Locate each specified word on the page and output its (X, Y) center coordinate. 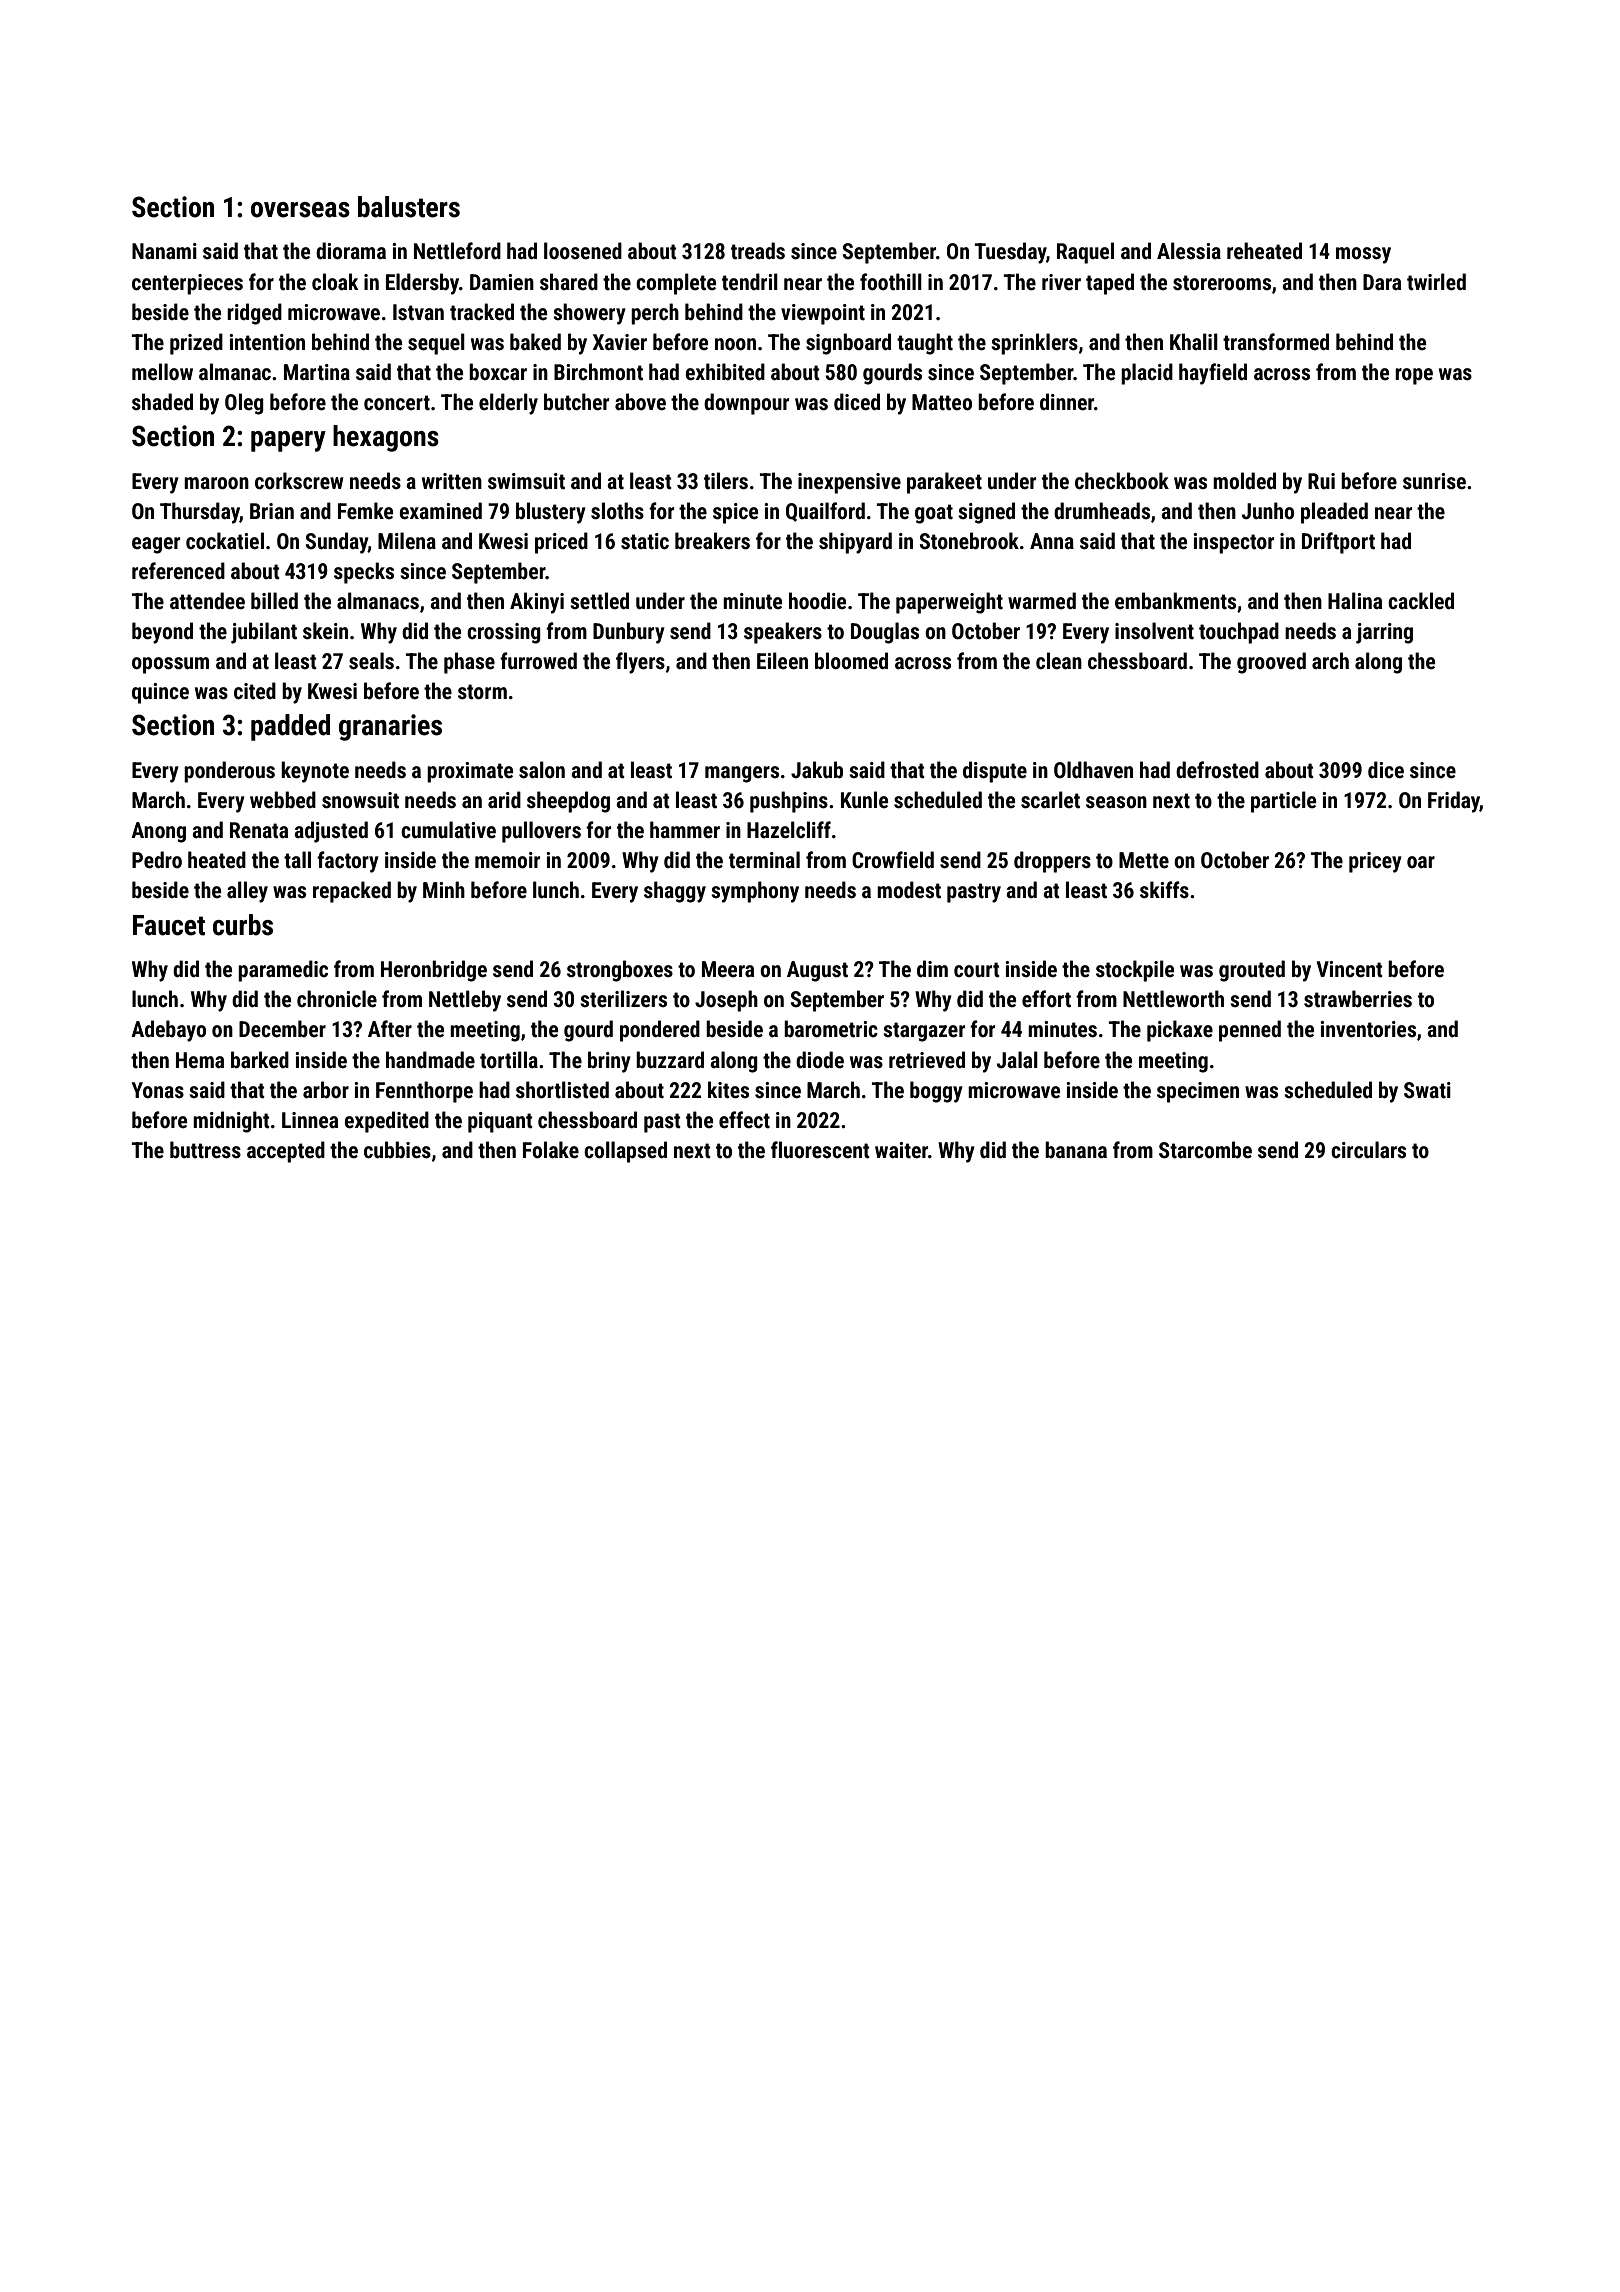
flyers (640, 663)
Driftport (1338, 543)
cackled (1421, 600)
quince (160, 693)
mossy (1363, 255)
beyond (162, 633)
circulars (1368, 1149)
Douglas (885, 633)
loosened (583, 251)
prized (196, 344)
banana (1076, 1149)
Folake (551, 1150)
